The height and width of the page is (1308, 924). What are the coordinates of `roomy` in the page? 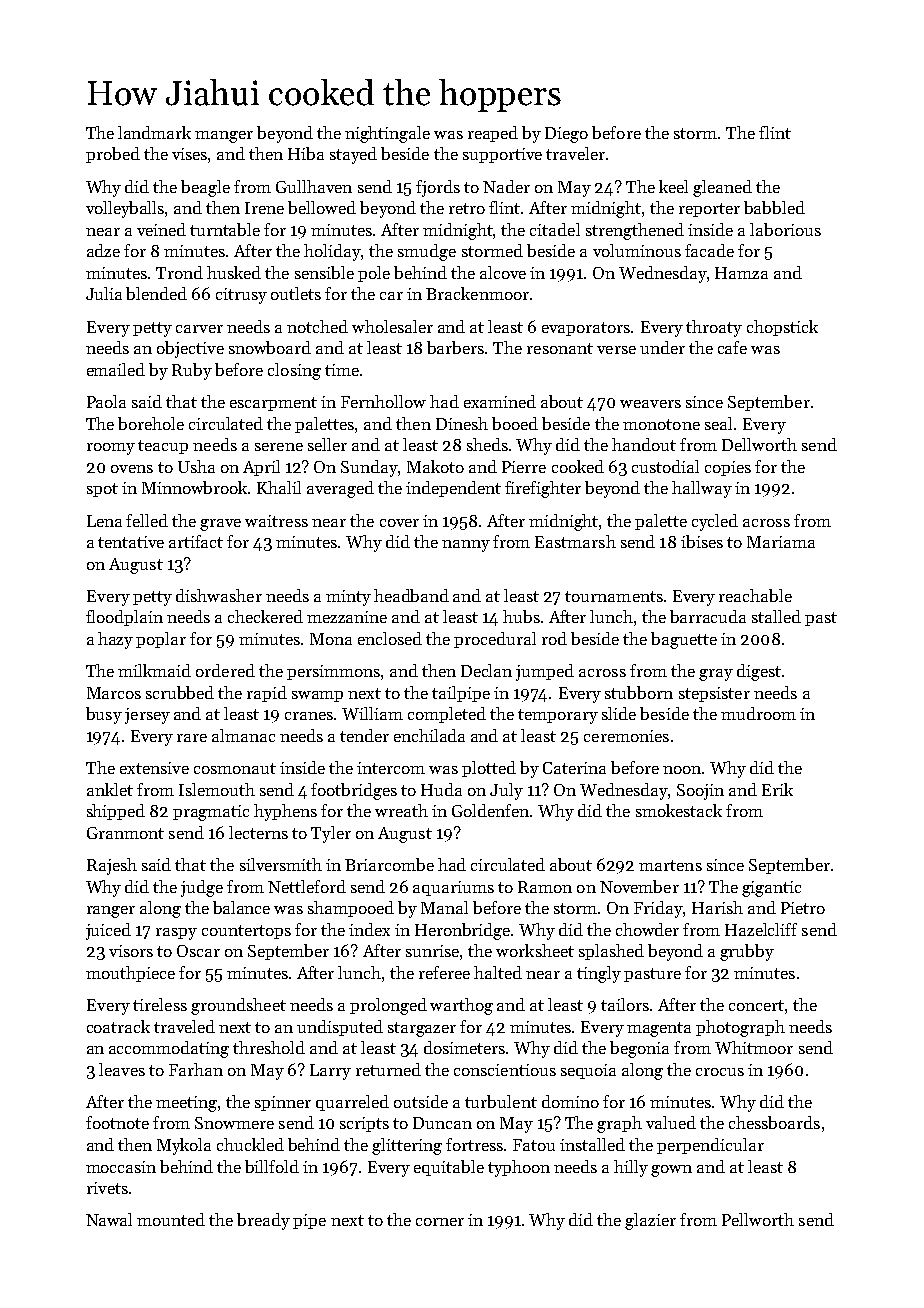 It's located at (111, 449).
